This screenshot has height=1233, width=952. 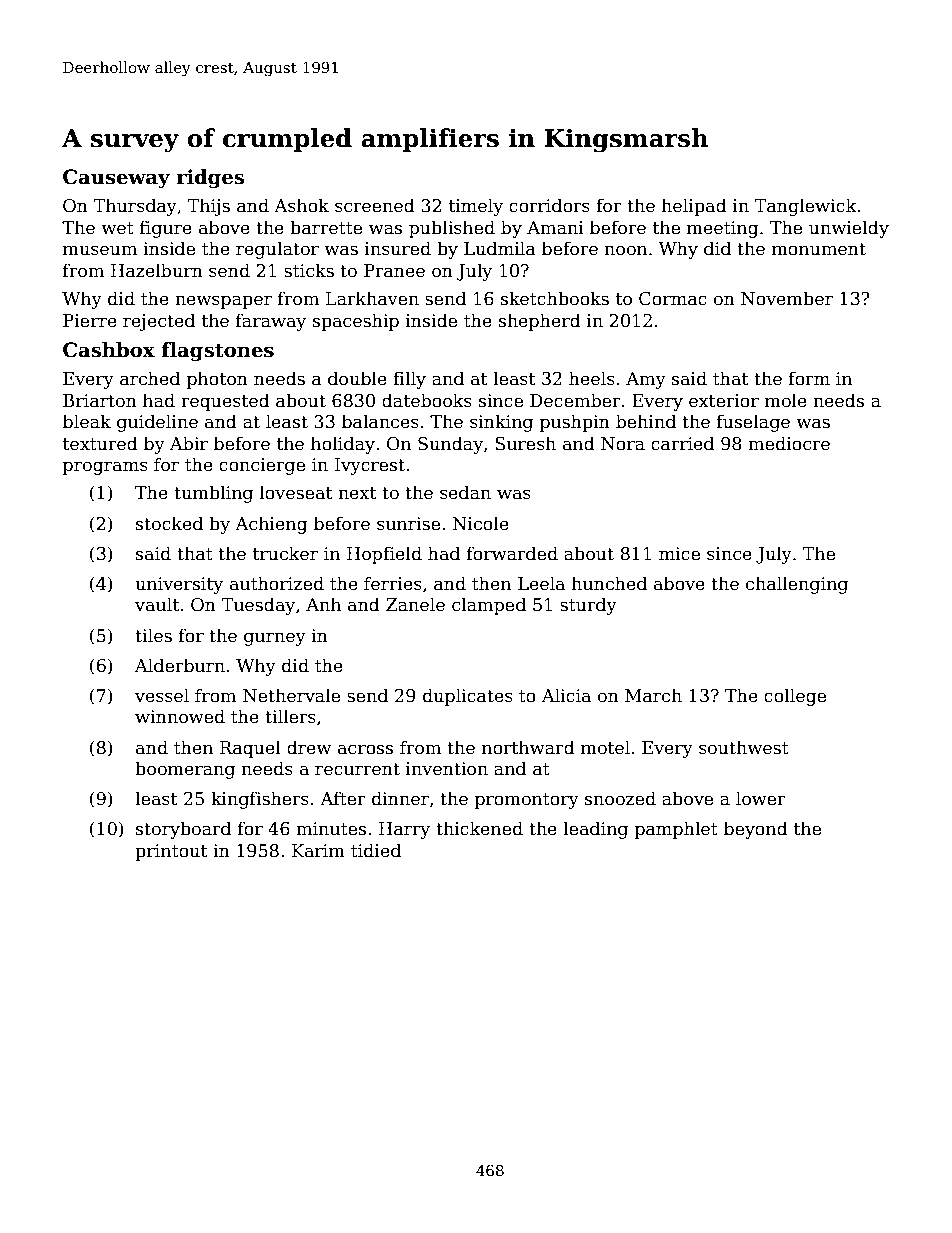 I want to click on balances, so click(x=380, y=421).
